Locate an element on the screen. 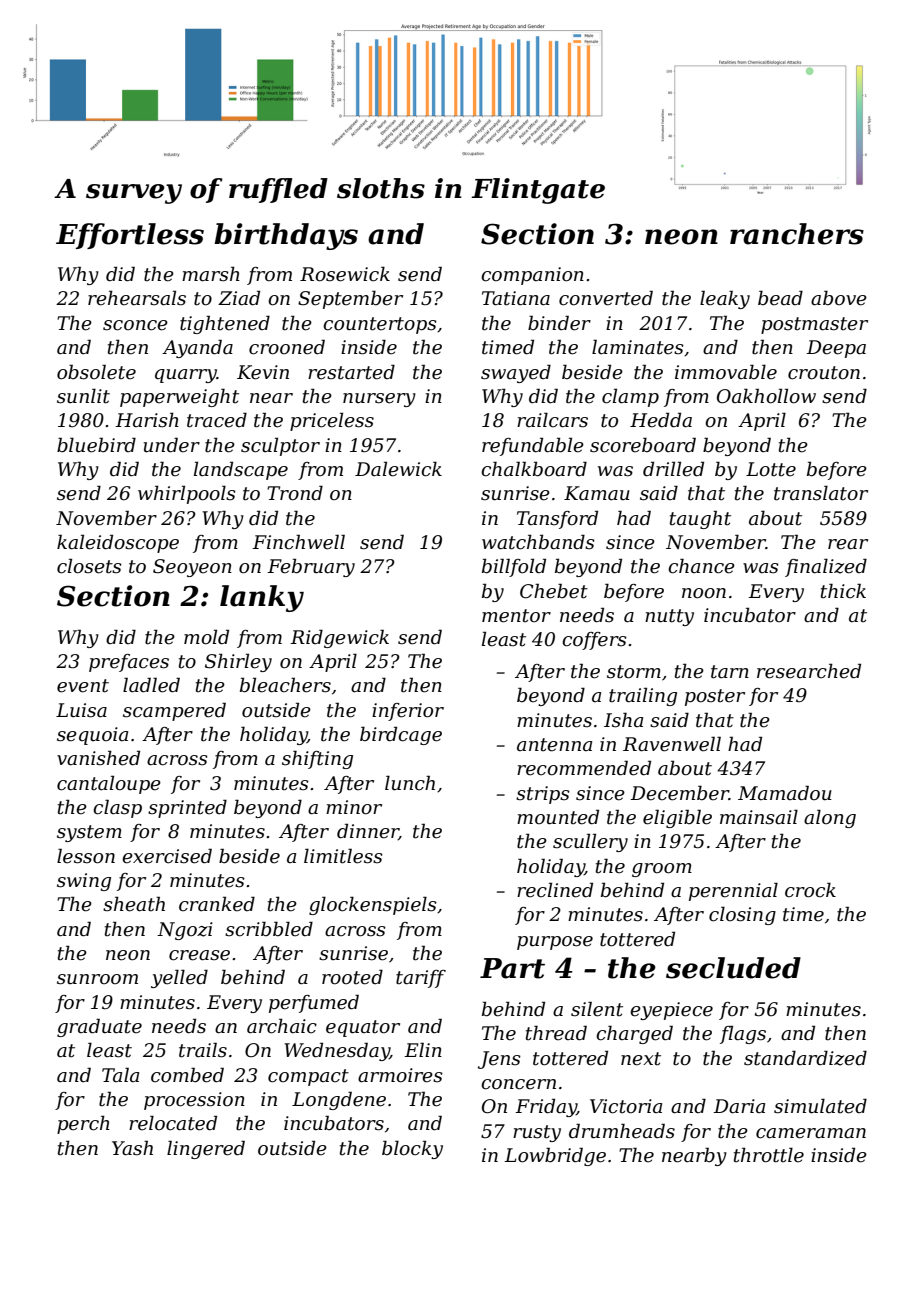  lanky is located at coordinates (262, 598).
